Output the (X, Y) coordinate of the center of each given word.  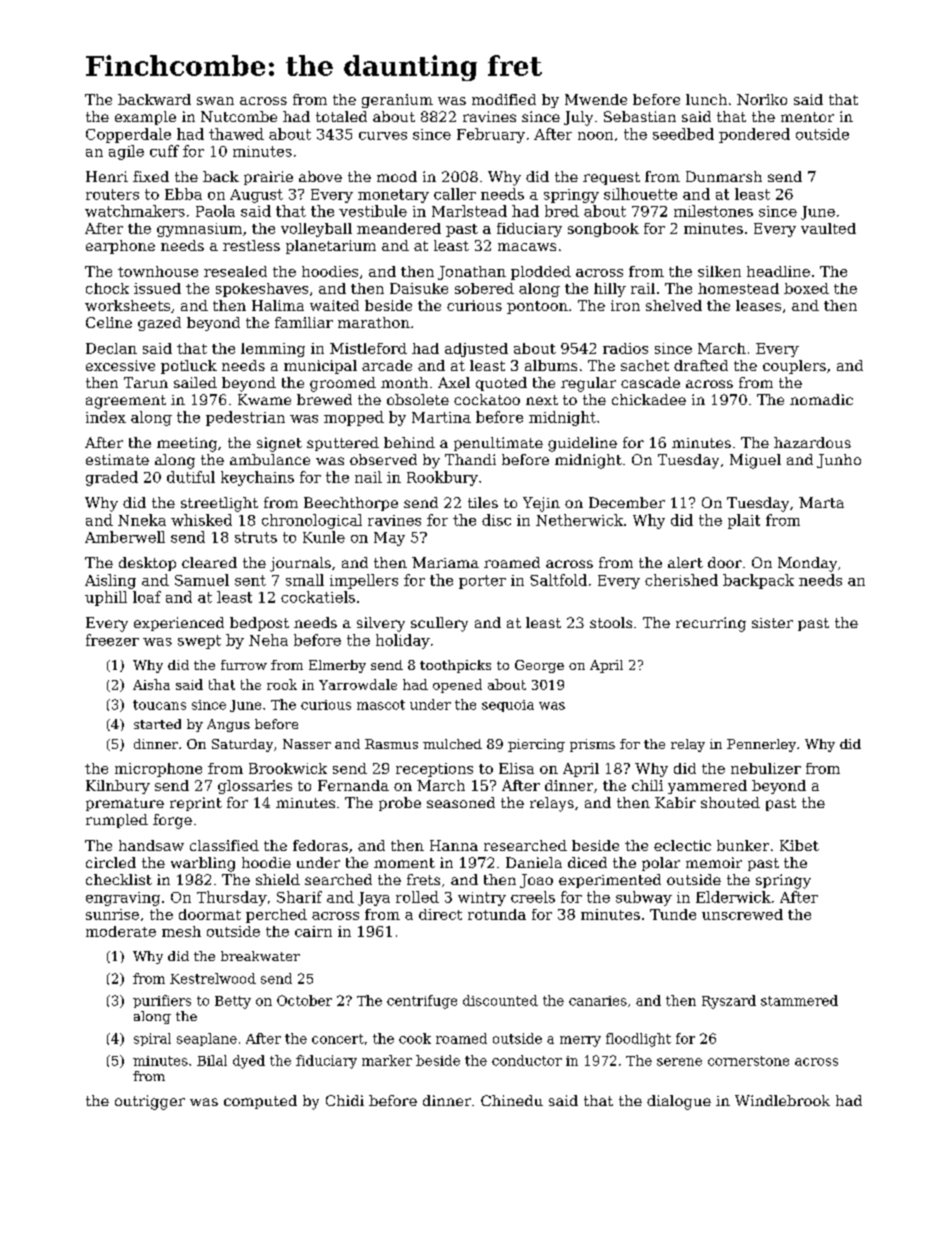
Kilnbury (118, 787)
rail (643, 288)
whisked (201, 520)
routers (112, 194)
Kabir (675, 802)
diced (587, 862)
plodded (541, 273)
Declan (111, 348)
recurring (711, 624)
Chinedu (512, 1100)
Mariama (445, 562)
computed (260, 1102)
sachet (645, 365)
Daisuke (419, 288)
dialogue (679, 1102)
